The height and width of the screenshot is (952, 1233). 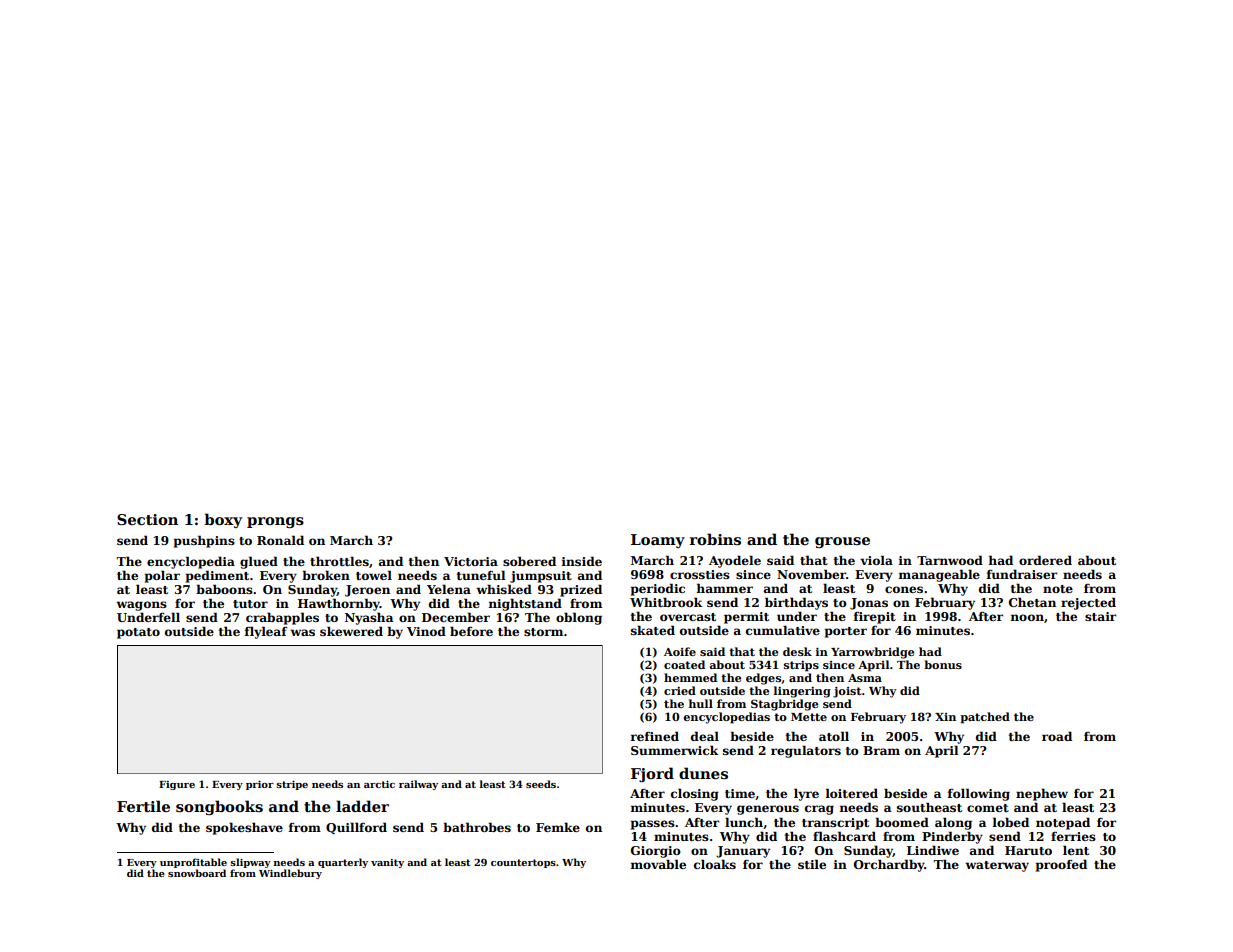 I want to click on pushpins, so click(x=204, y=541).
